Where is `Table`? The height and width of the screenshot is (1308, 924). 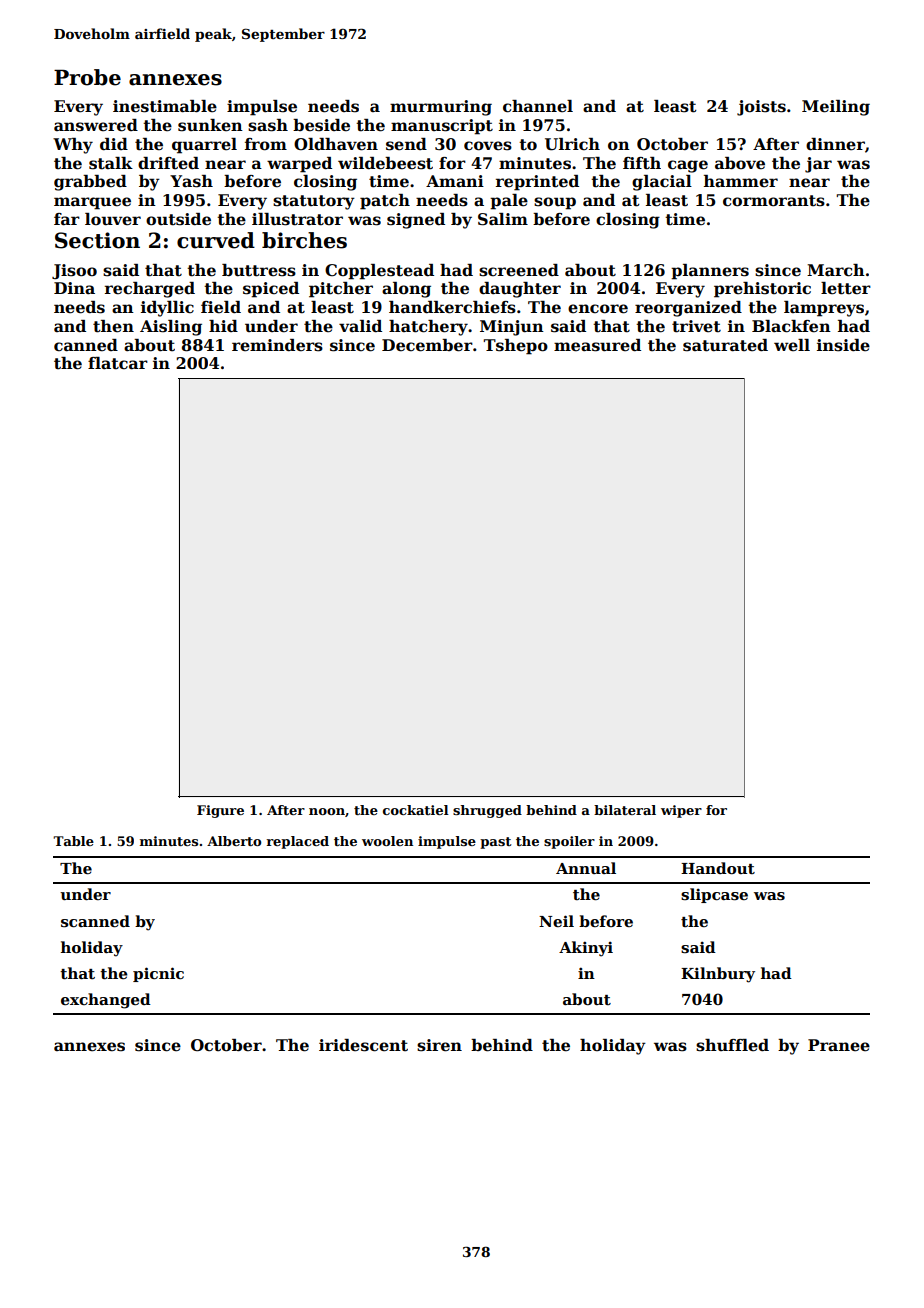
Table is located at coordinates (73, 841).
